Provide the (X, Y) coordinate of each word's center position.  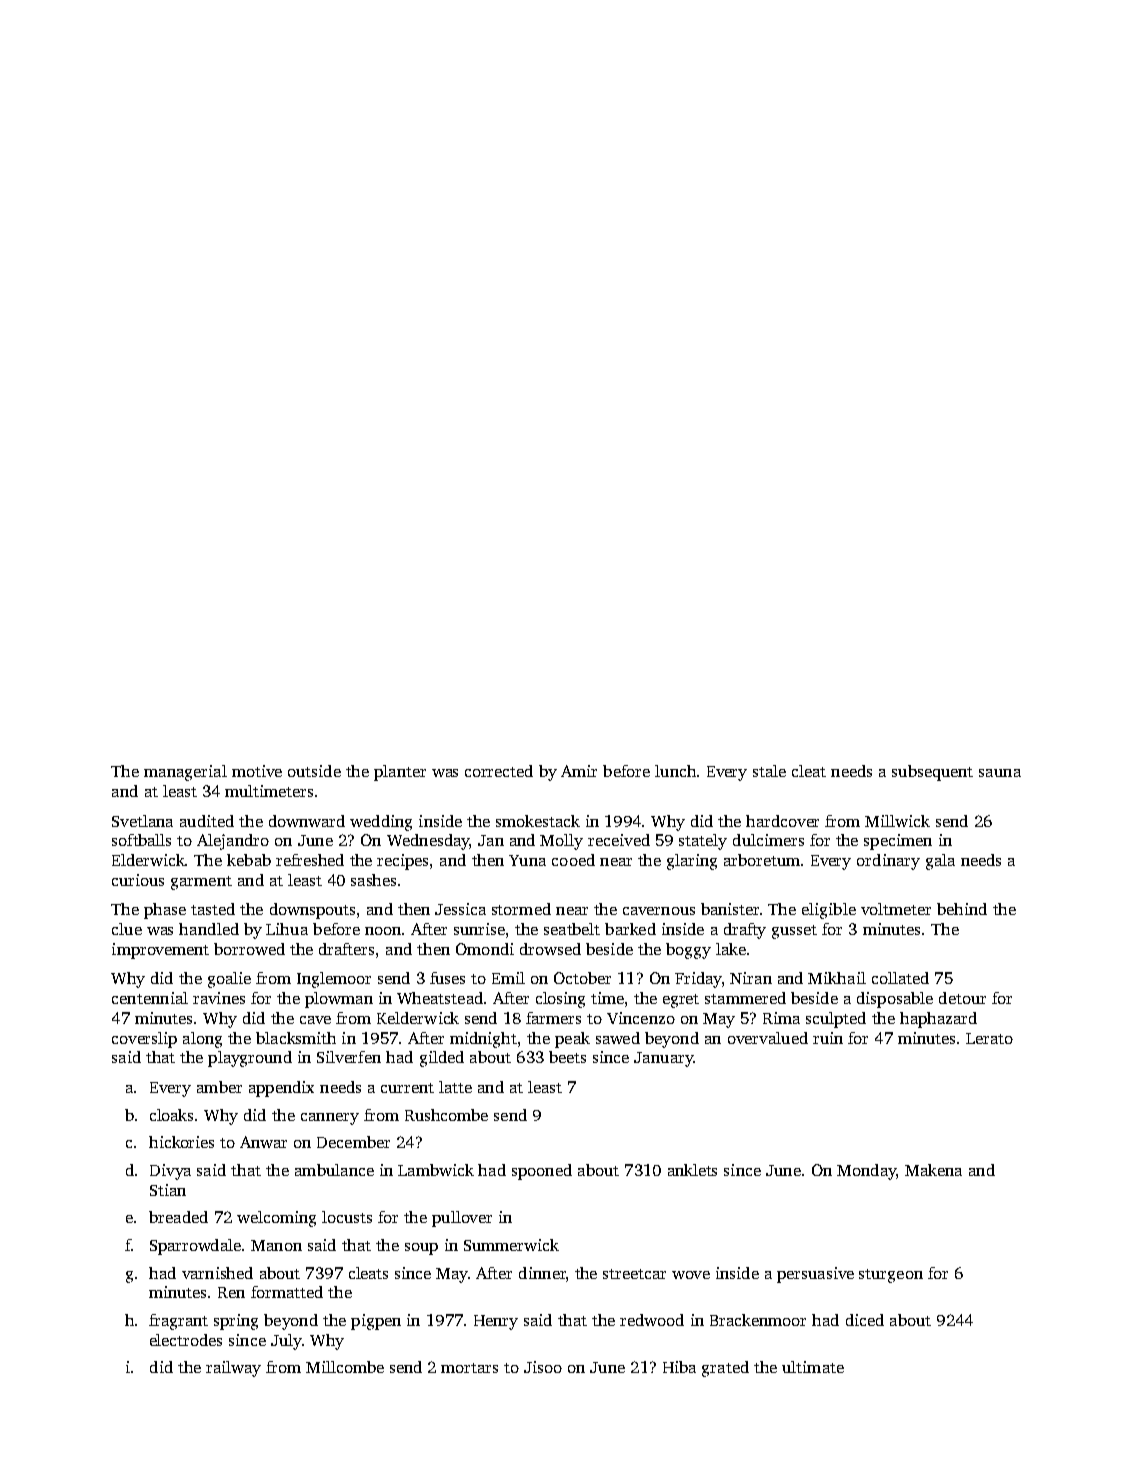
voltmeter (896, 909)
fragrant (178, 1322)
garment (201, 883)
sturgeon (891, 1276)
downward (307, 821)
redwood (652, 1320)
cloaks (171, 1115)
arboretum (762, 860)
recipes (402, 862)
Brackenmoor (758, 1320)
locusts (347, 1217)
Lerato (989, 1038)
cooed (573, 860)
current (407, 1088)
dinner (542, 1273)
